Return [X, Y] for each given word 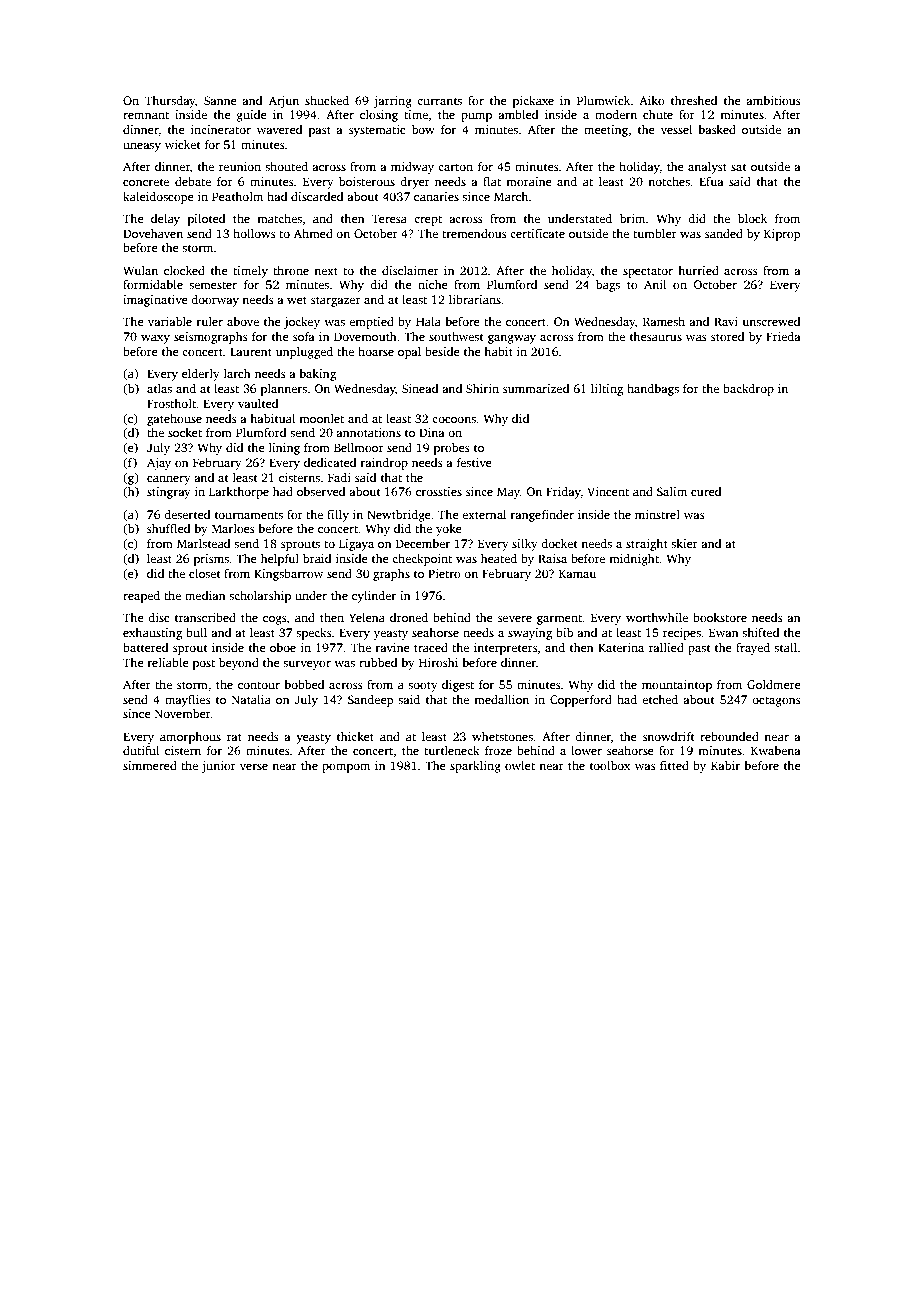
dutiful [141, 750]
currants [439, 101]
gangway [512, 339]
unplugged [304, 353]
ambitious [773, 100]
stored [727, 336]
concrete [146, 182]
